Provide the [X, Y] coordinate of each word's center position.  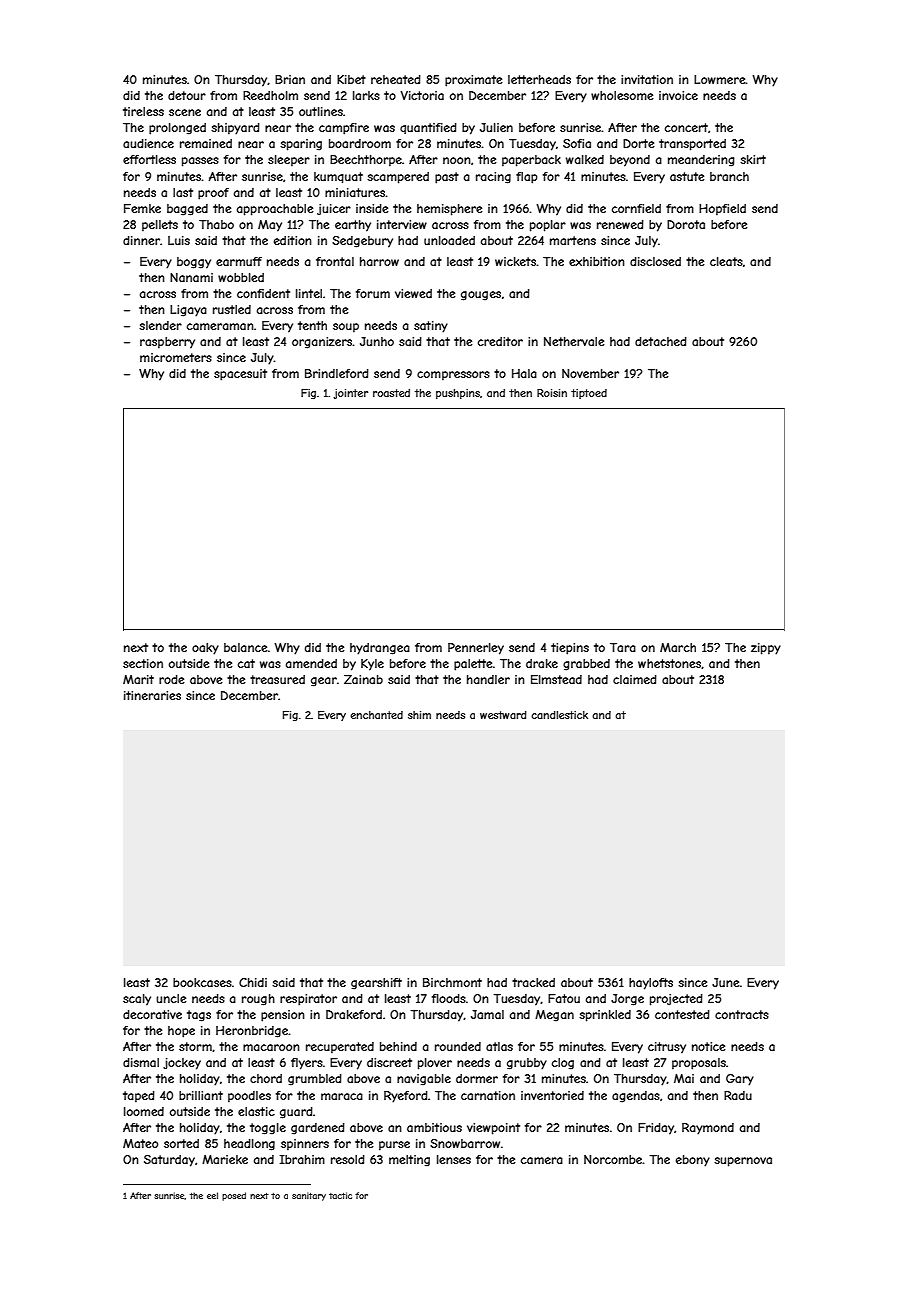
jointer [350, 394]
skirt [753, 159]
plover [435, 1064]
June [726, 982]
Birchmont [452, 982]
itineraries [152, 695]
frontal [335, 261]
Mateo [140, 1143]
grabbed [586, 665]
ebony [693, 1161]
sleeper [289, 160]
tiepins [570, 649]
